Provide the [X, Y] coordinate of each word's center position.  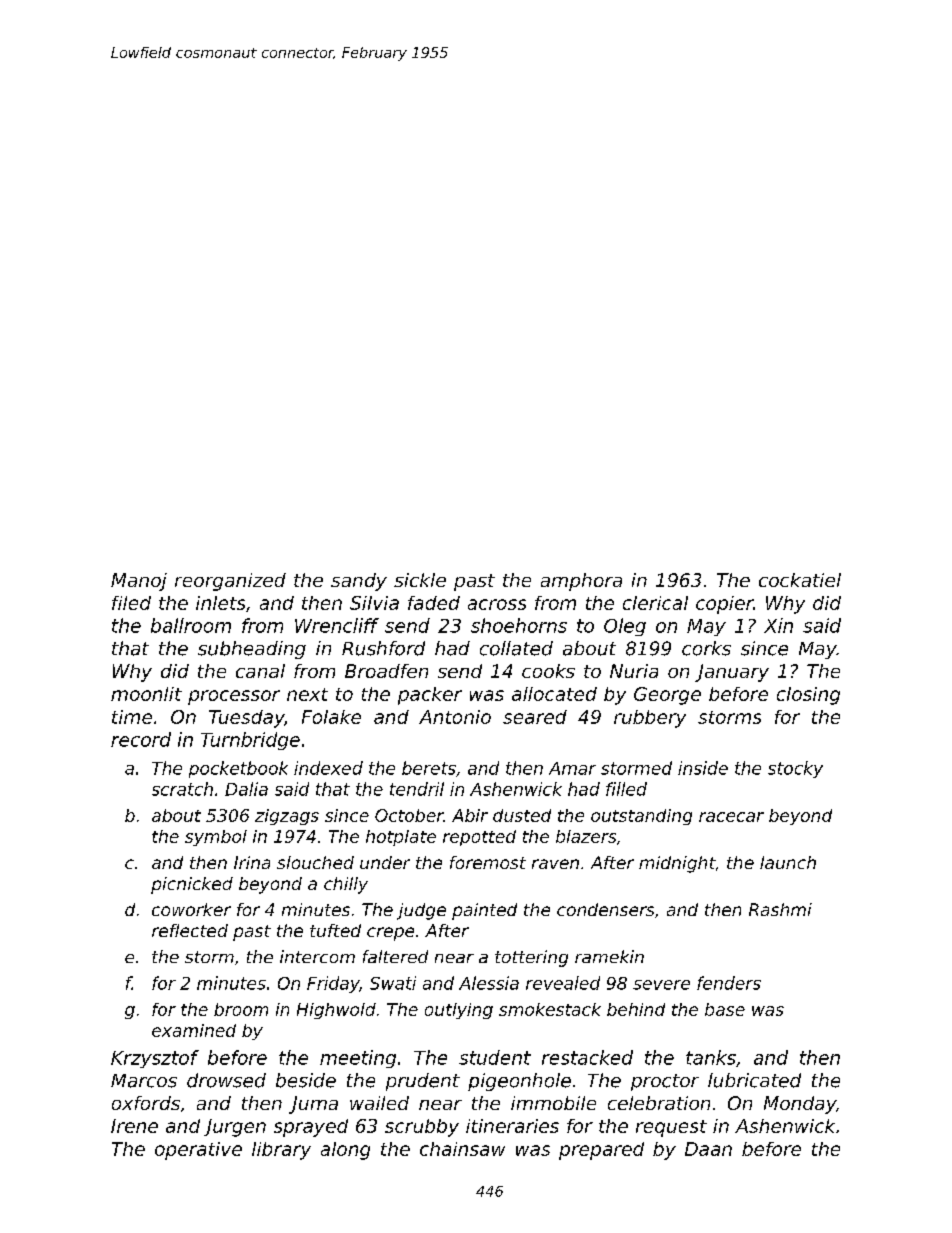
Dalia [246, 789]
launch [788, 862]
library [281, 1151]
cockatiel [800, 580]
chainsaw [462, 1149]
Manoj [139, 582]
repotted [479, 838]
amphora [581, 582]
